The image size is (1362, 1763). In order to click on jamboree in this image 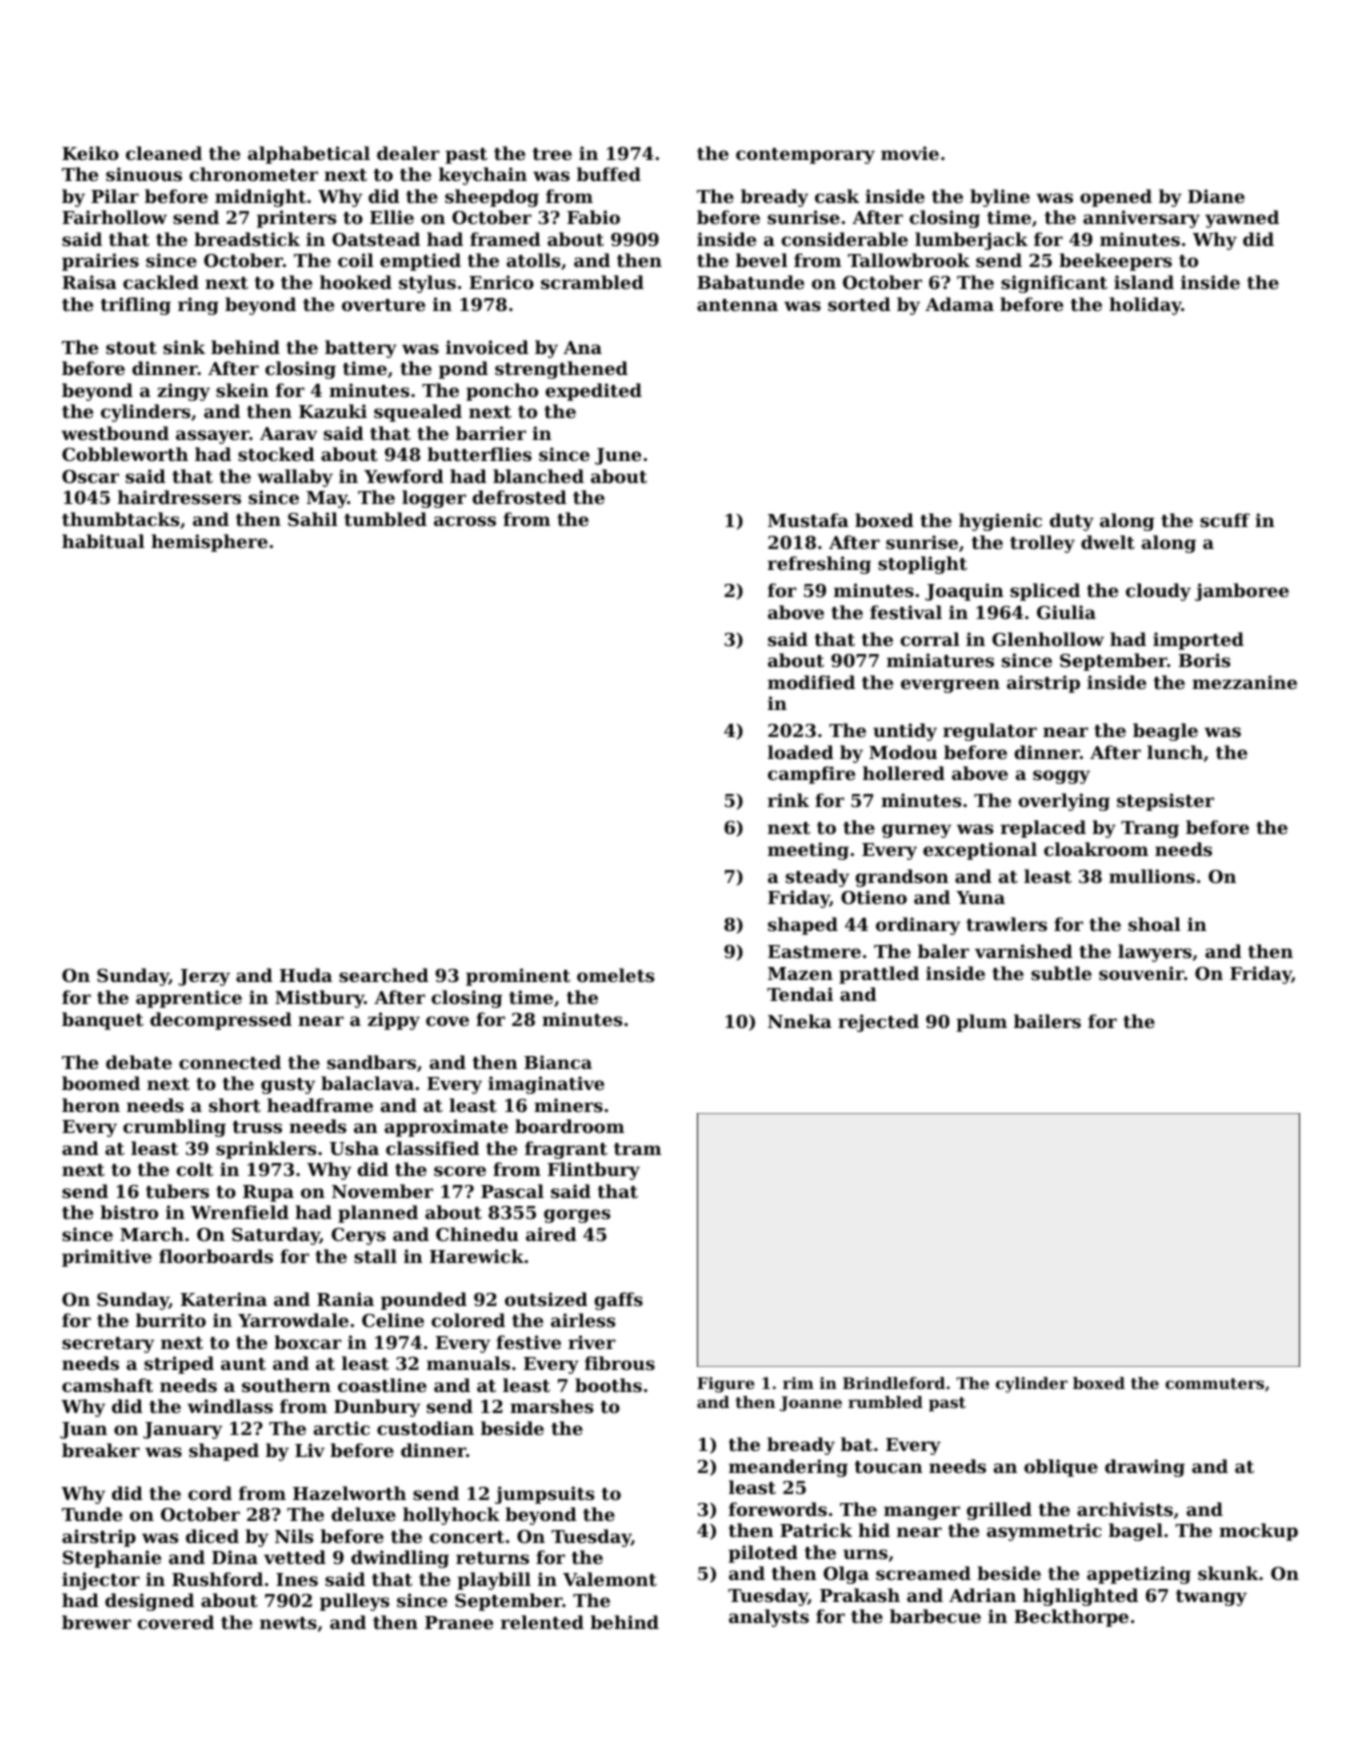, I will do `click(1242, 592)`.
